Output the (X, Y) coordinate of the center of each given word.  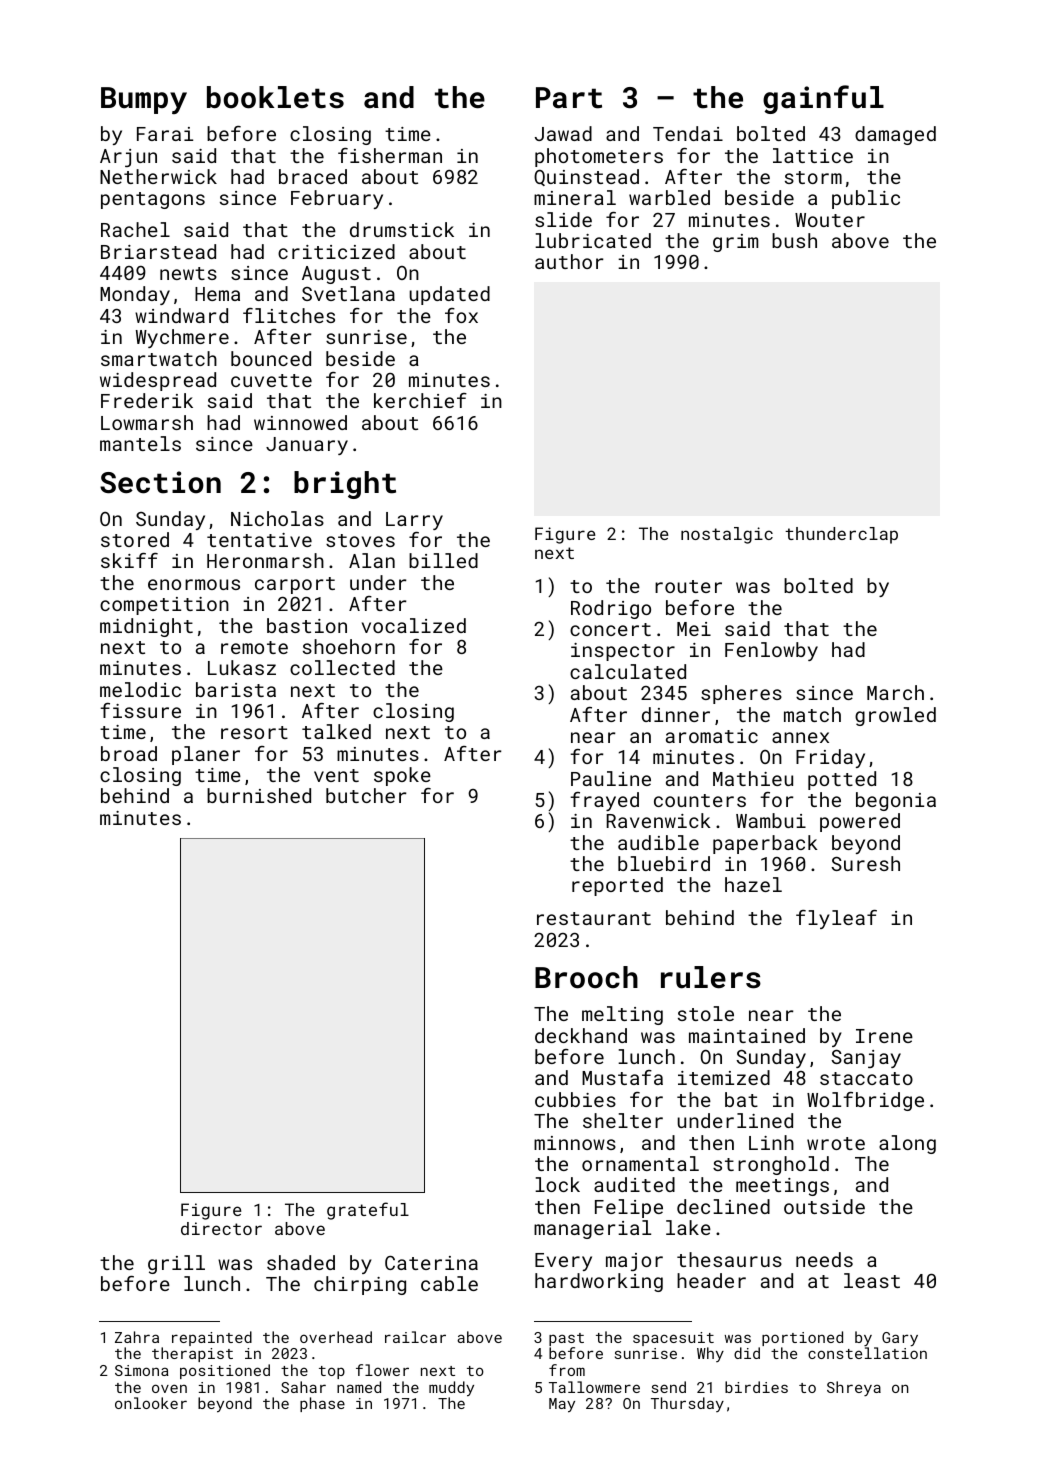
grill (176, 1264)
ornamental (640, 1163)
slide (563, 219)
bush (794, 240)
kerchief (420, 400)
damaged (895, 135)
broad (129, 753)
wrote (836, 1143)
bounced (271, 358)
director (221, 1228)
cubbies (575, 1099)
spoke (402, 776)
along (907, 1144)
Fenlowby (771, 651)
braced (313, 176)
